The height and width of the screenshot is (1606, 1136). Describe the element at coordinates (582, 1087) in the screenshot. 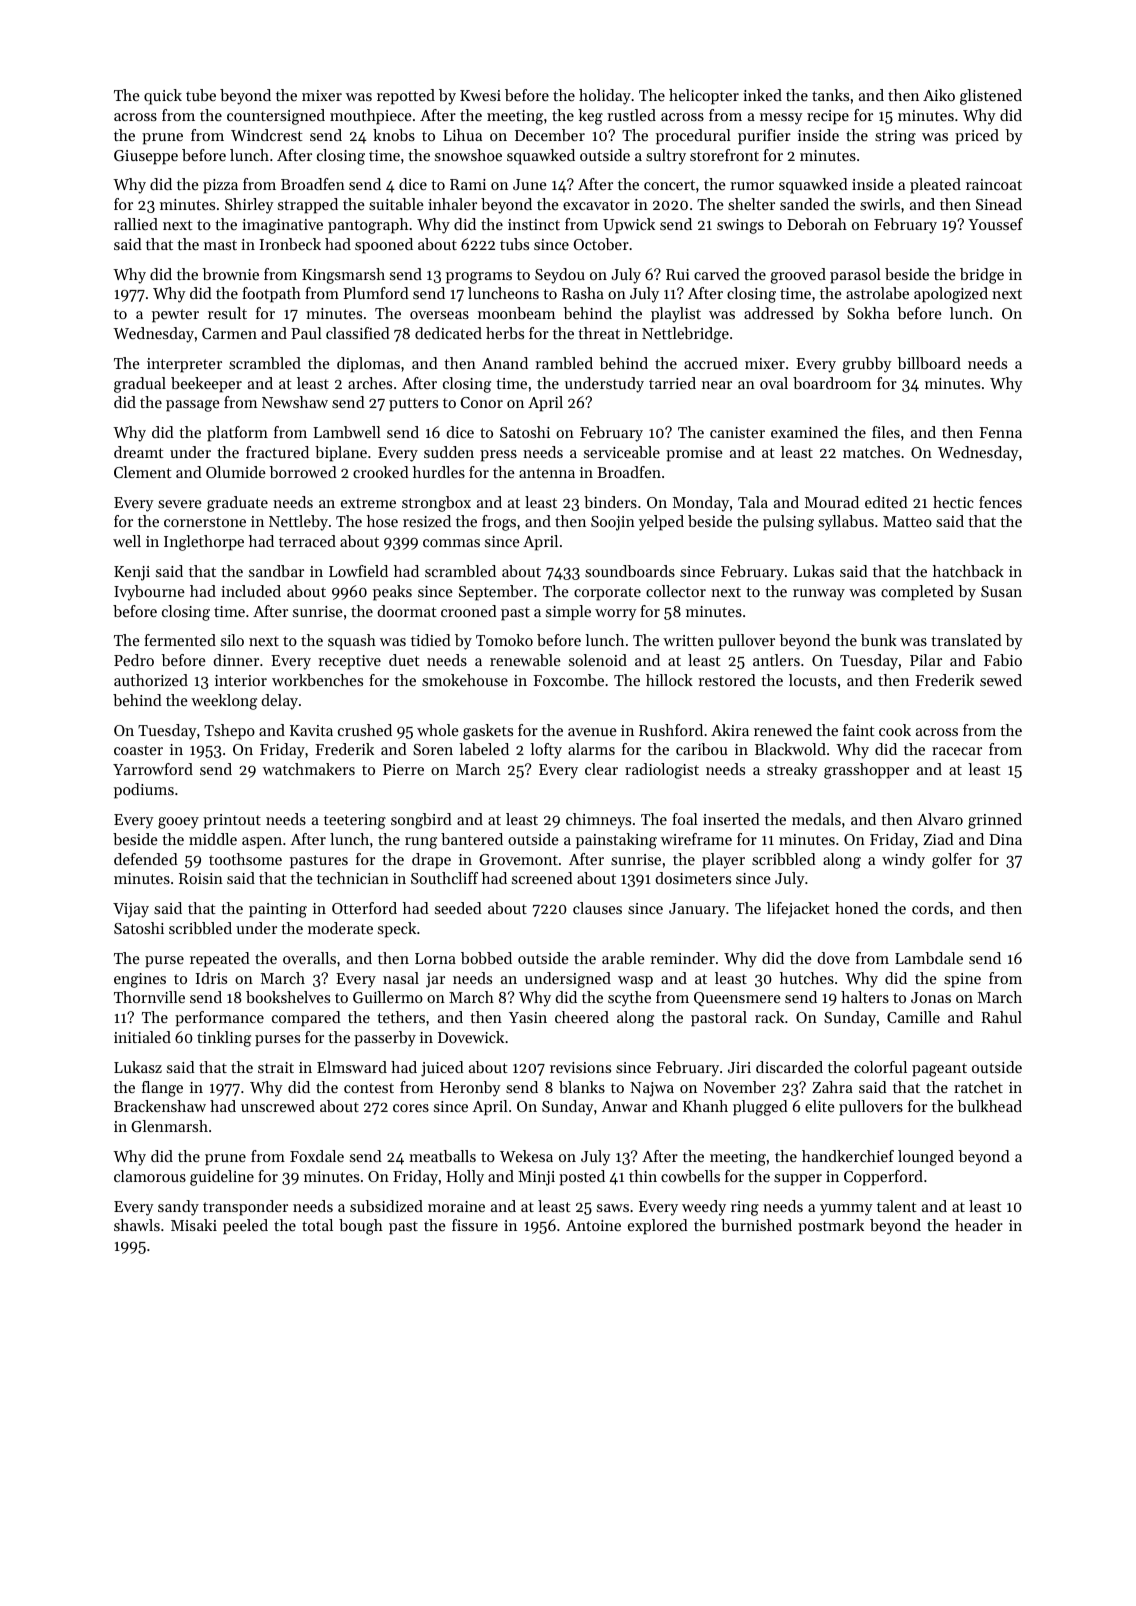

I see `blanks` at that location.
